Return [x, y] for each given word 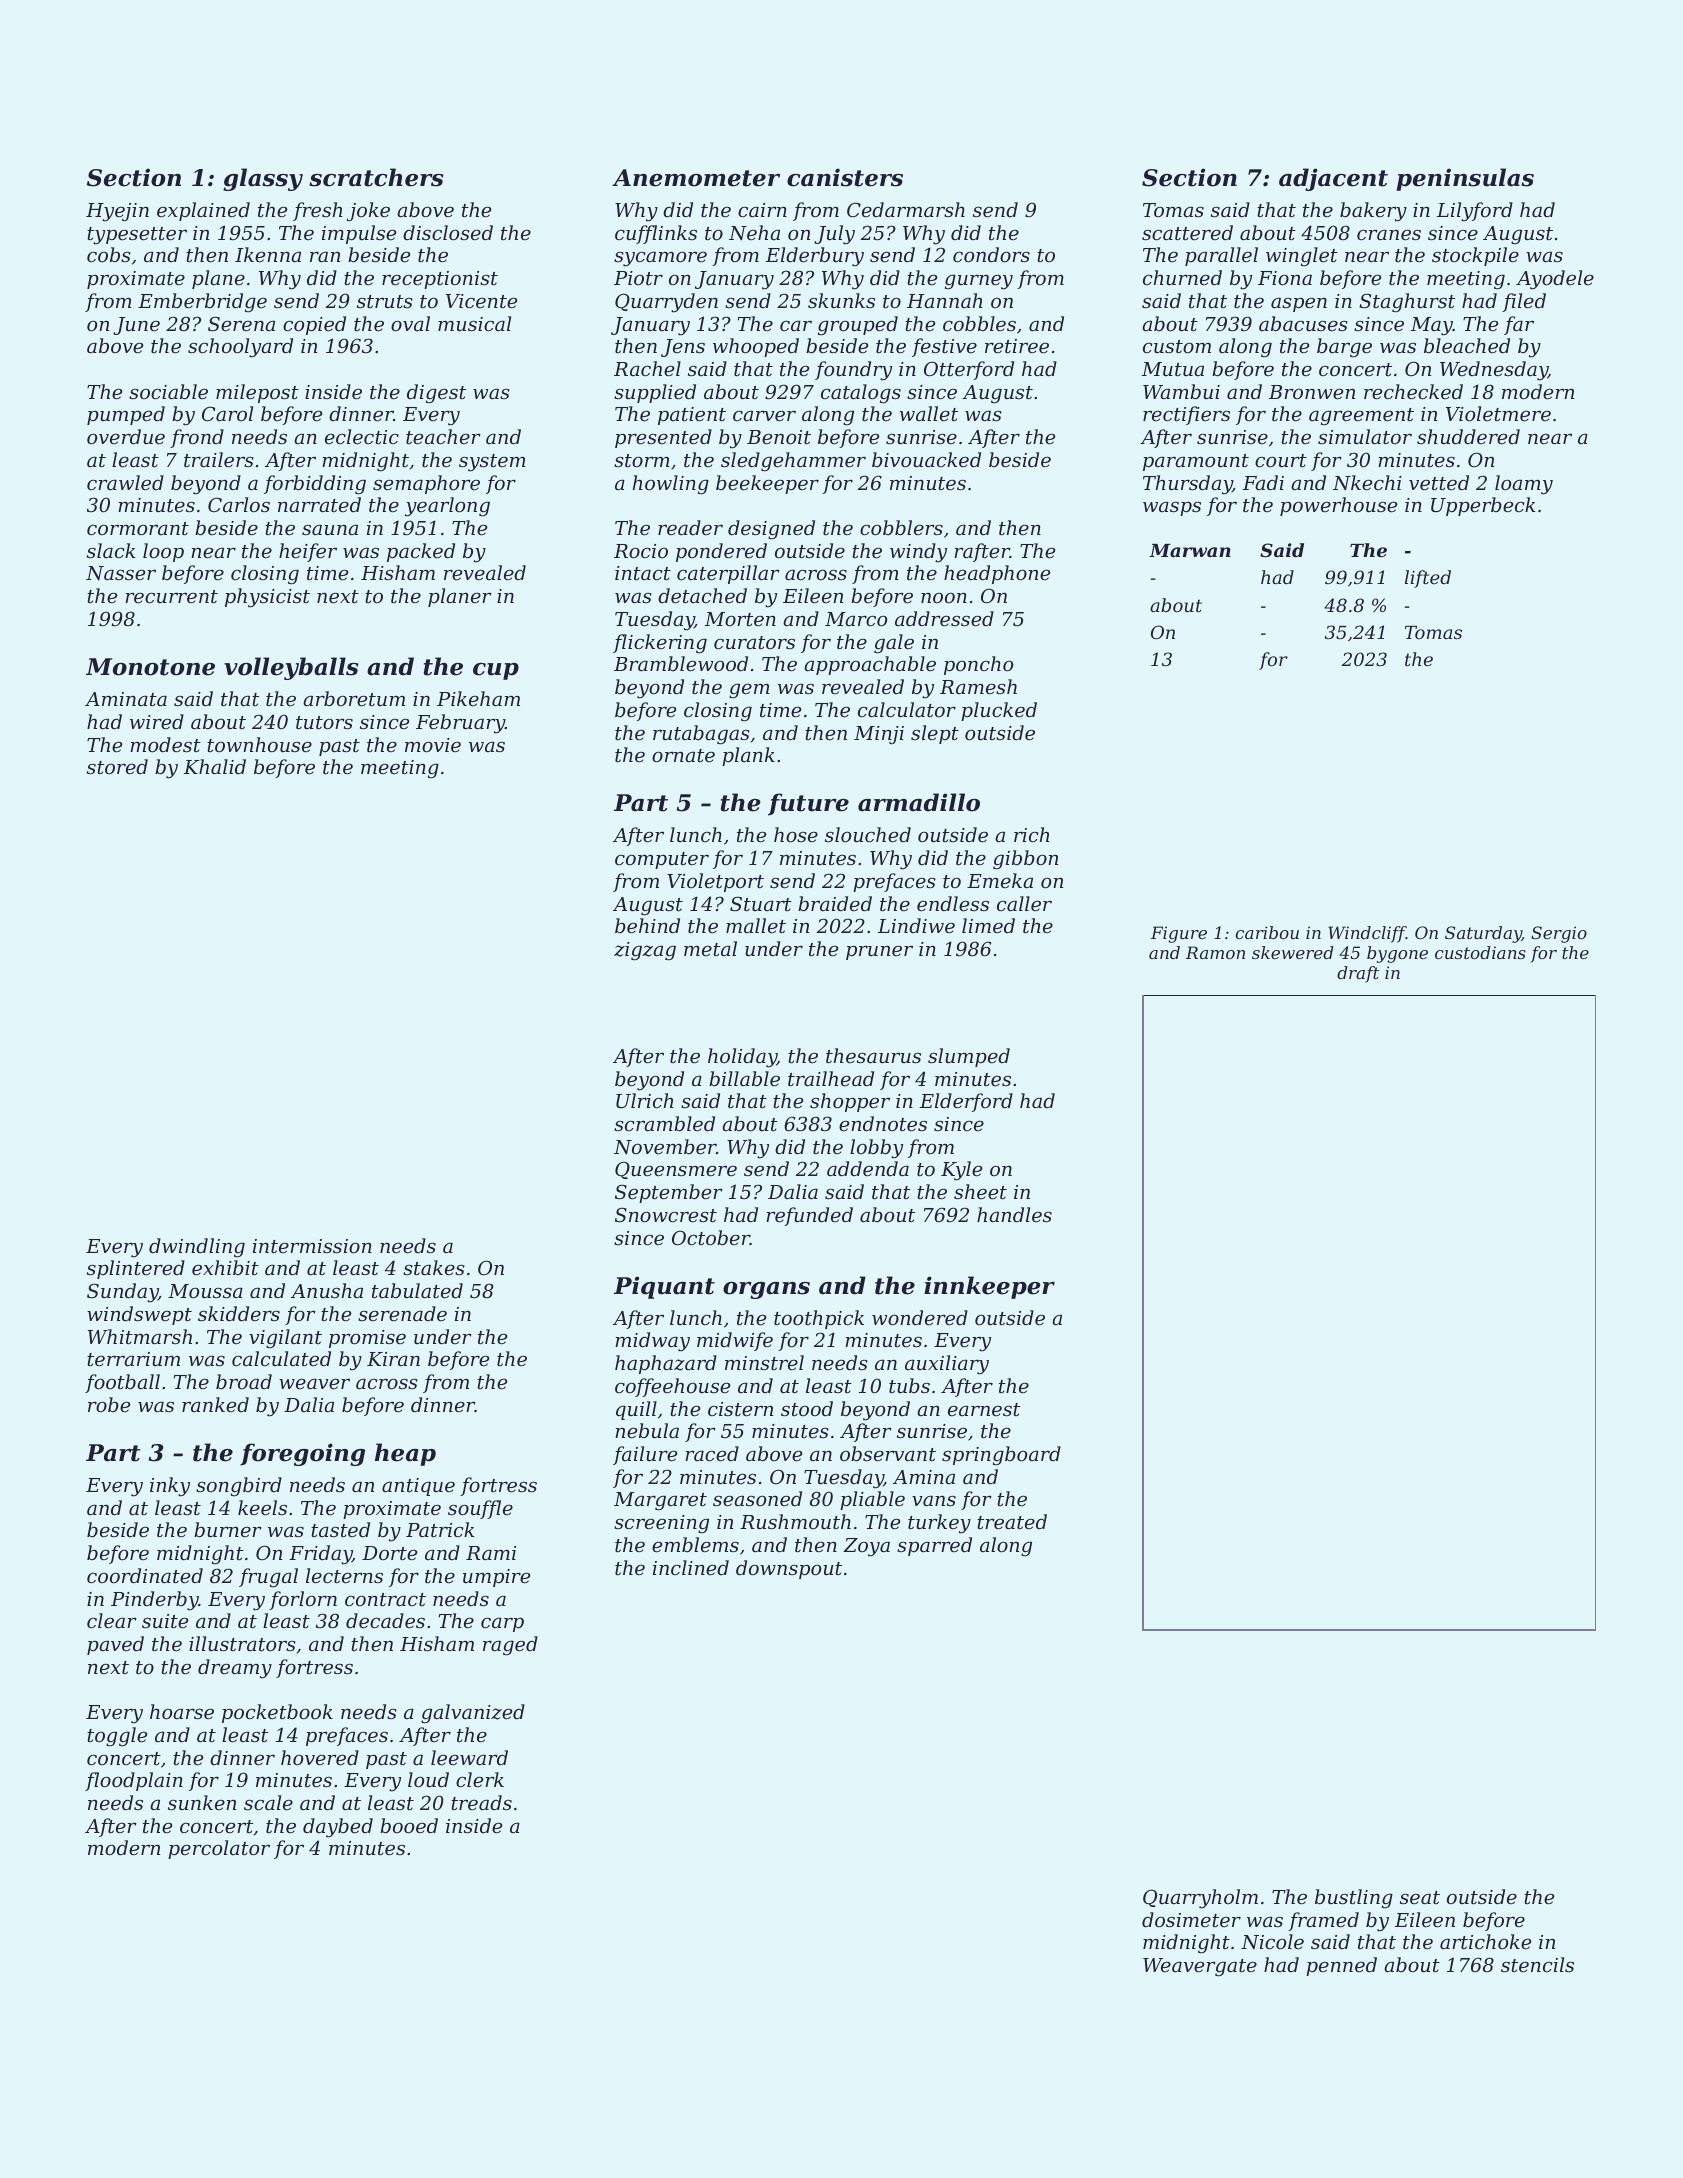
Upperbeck [1483, 506]
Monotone [150, 667]
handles [1014, 1214]
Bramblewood [681, 663]
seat [1420, 1897]
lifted [1428, 579]
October [711, 1237]
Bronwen [1312, 392]
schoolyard [240, 348]
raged [510, 1646]
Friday [320, 1555]
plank [748, 756]
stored [117, 766]
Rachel [647, 368]
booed [409, 1825]
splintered [136, 1269]
